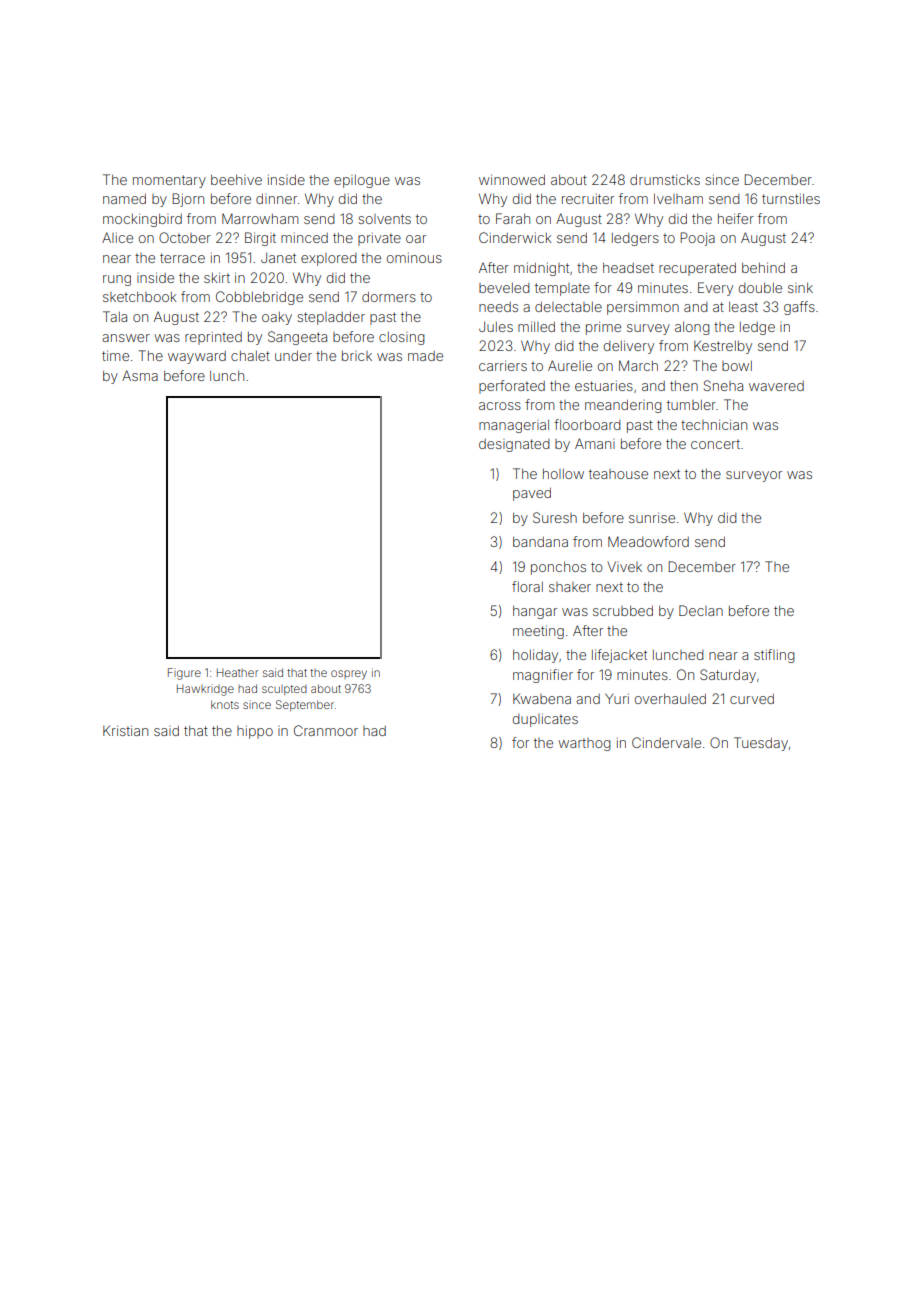 This document has width=924, height=1311. I want to click on rung, so click(117, 280).
